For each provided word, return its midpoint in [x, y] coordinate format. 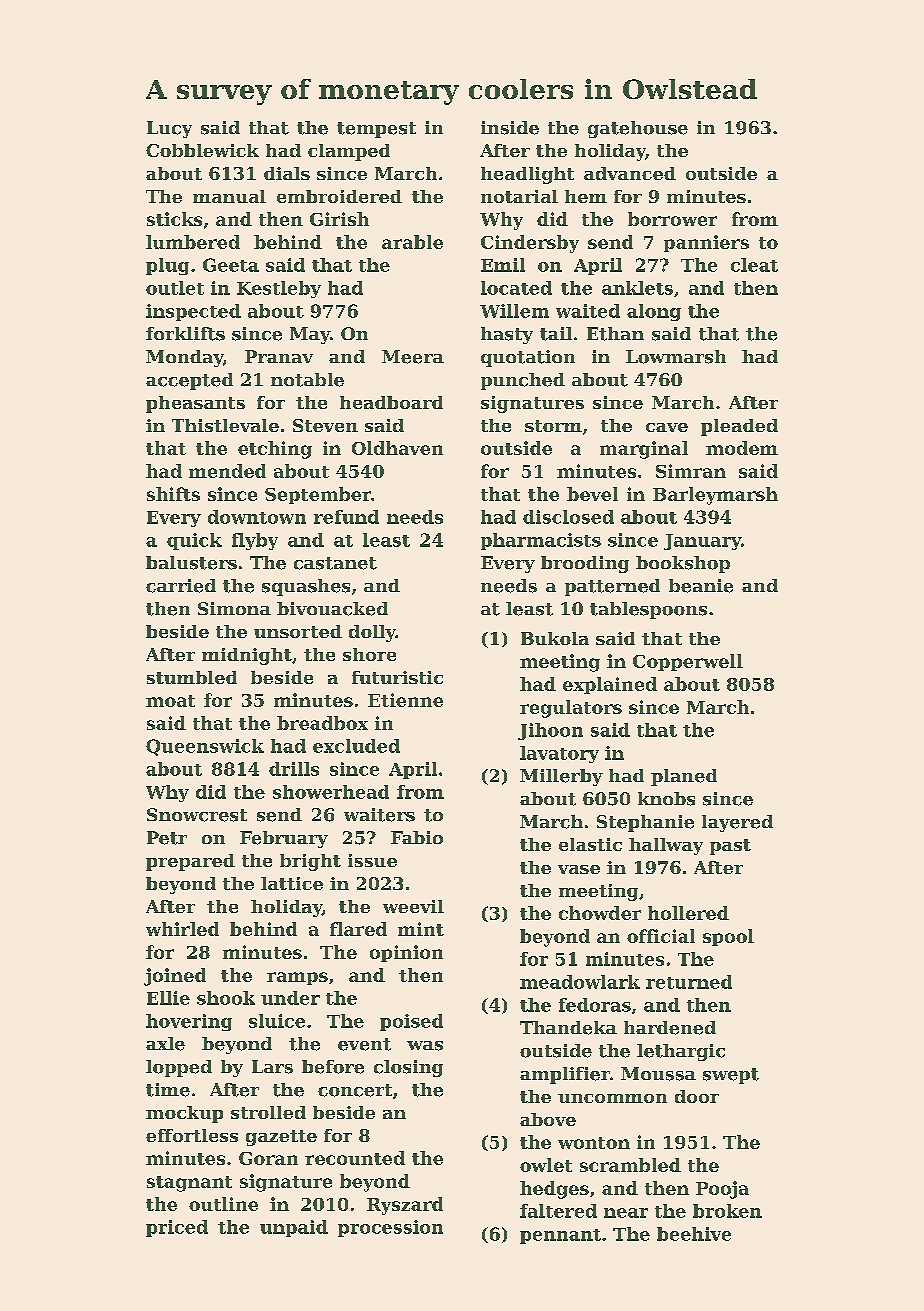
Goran [268, 1158]
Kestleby [279, 289]
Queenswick [205, 747]
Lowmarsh [676, 357]
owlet [546, 1165]
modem [742, 448]
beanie [701, 586]
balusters [191, 563]
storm [553, 426]
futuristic [397, 677]
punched [523, 381]
